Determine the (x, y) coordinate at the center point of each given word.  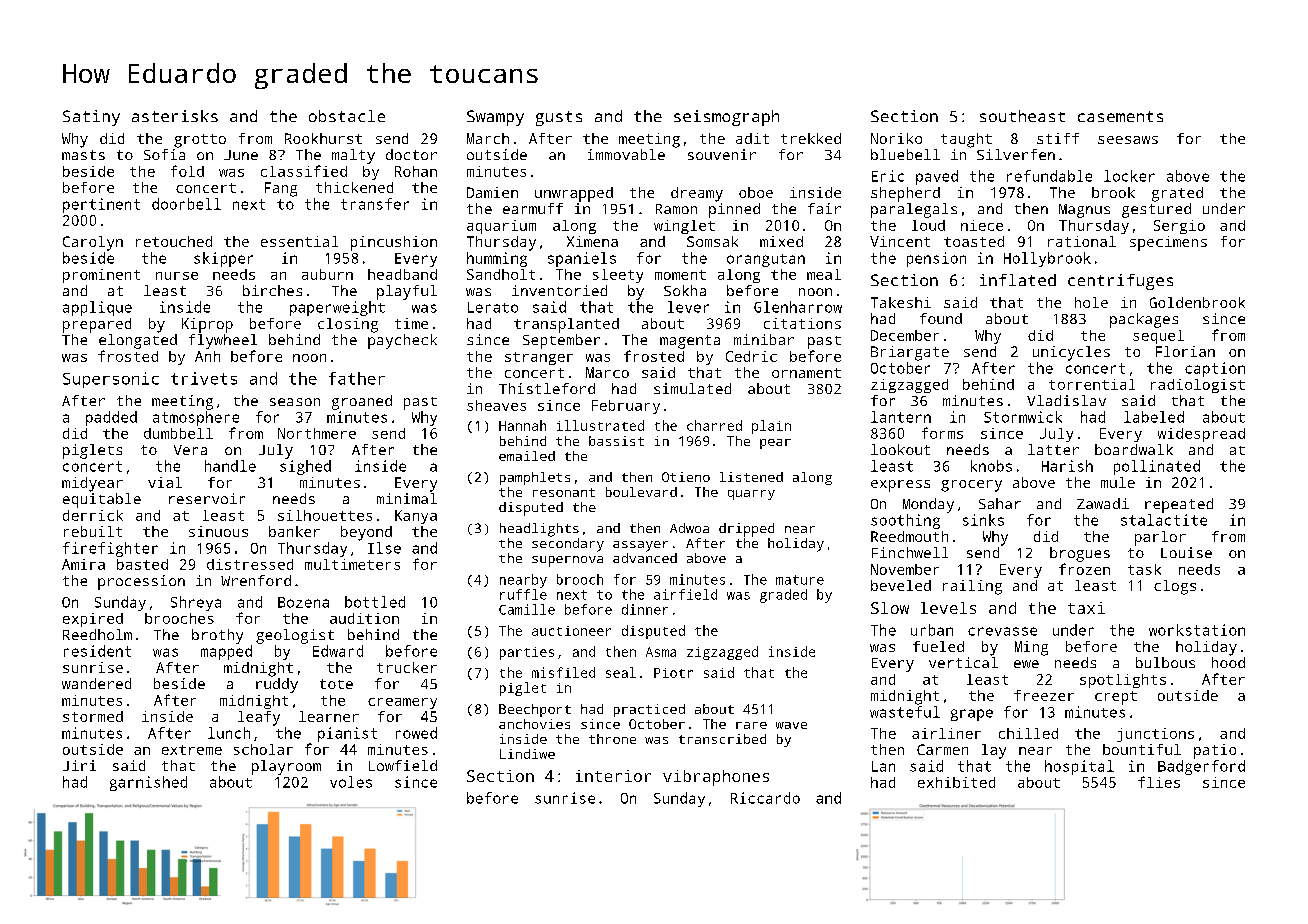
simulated (692, 388)
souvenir (722, 154)
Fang (281, 189)
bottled (375, 602)
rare (751, 725)
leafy (259, 718)
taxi (1086, 608)
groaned (362, 402)
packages (1144, 320)
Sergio (1179, 227)
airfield (685, 594)
